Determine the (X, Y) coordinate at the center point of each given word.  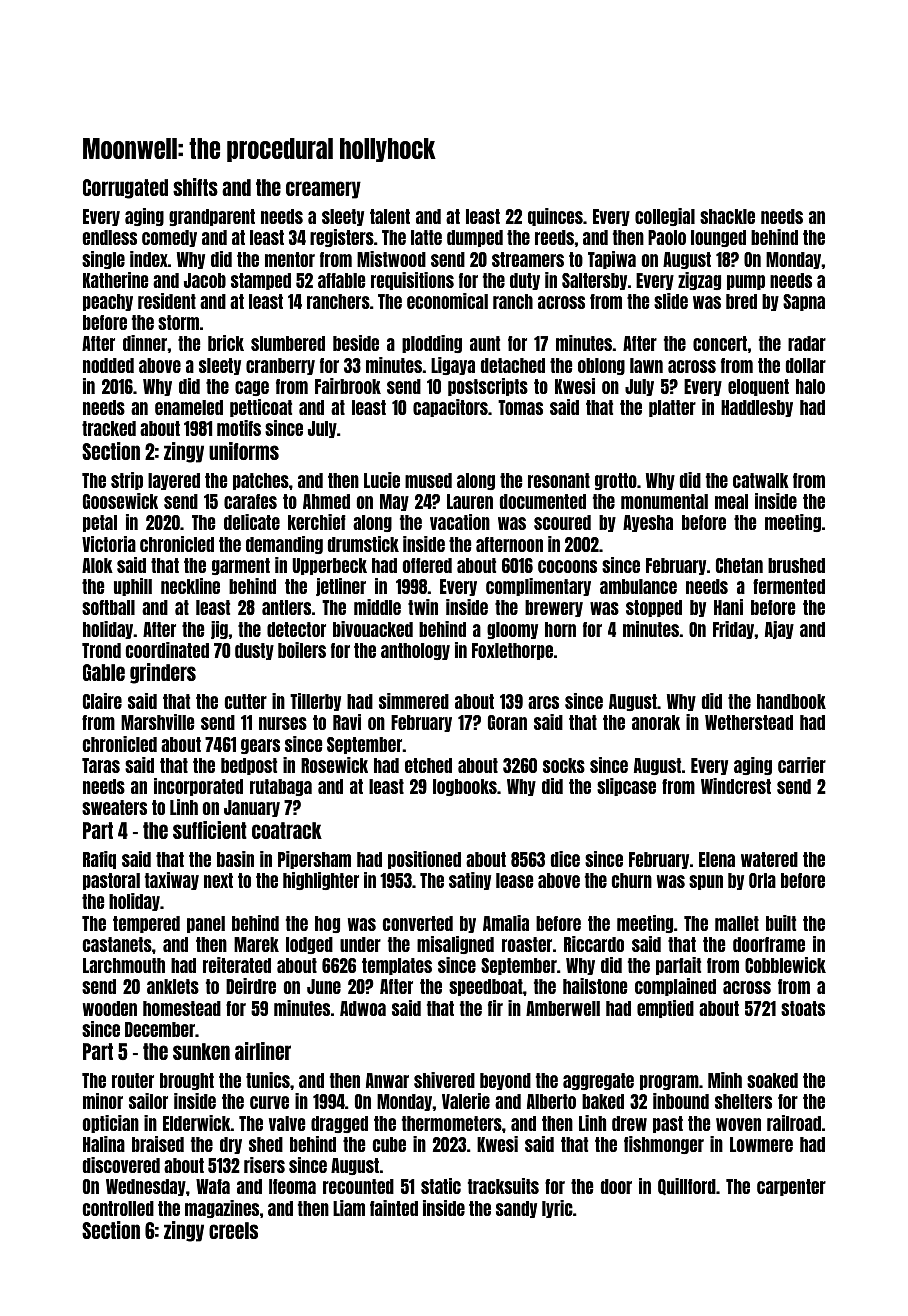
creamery (323, 190)
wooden (110, 1008)
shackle (727, 216)
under (360, 944)
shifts (195, 187)
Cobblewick (785, 965)
